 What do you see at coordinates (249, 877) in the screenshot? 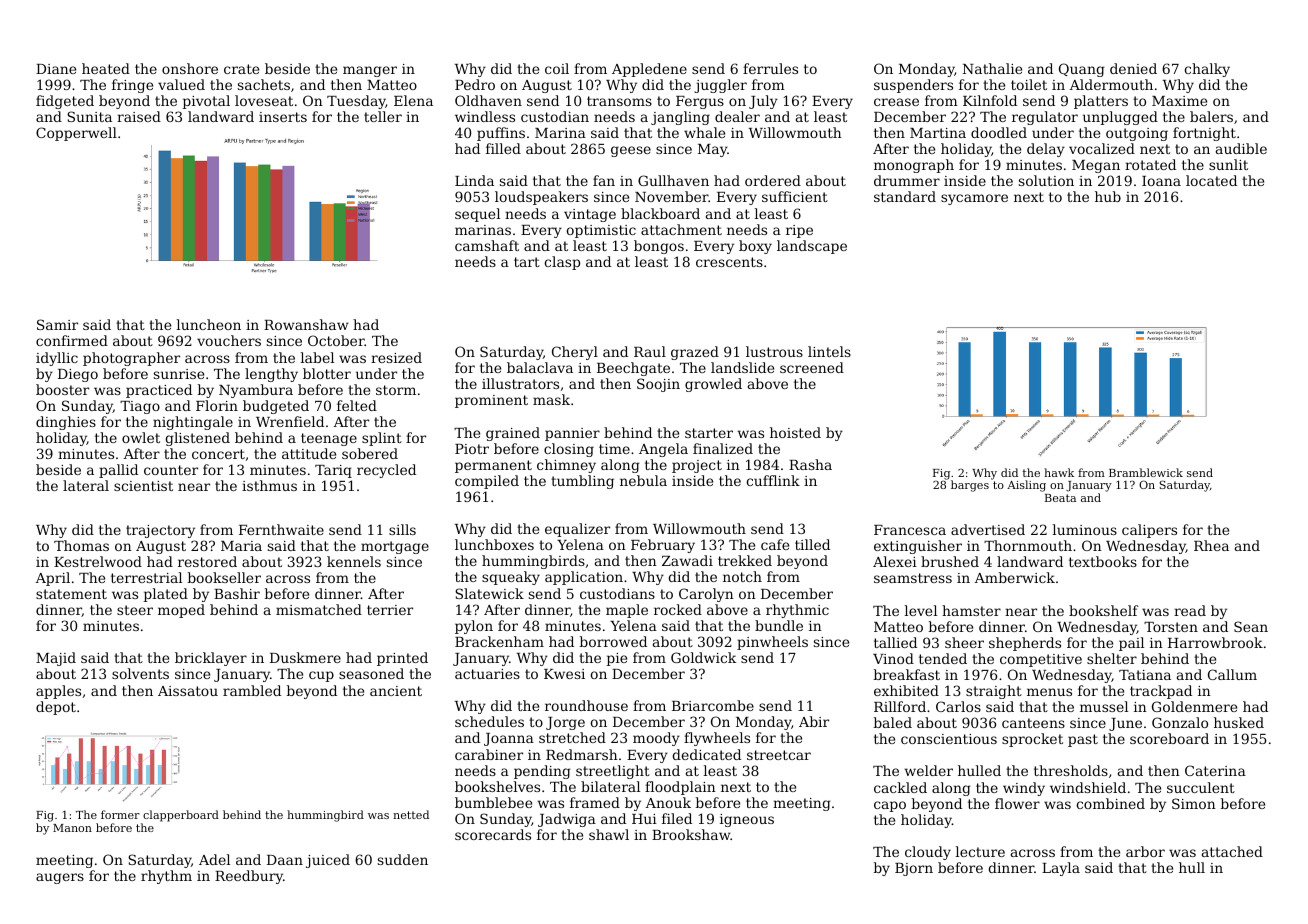
I see `Reedbury` at bounding box center [249, 877].
